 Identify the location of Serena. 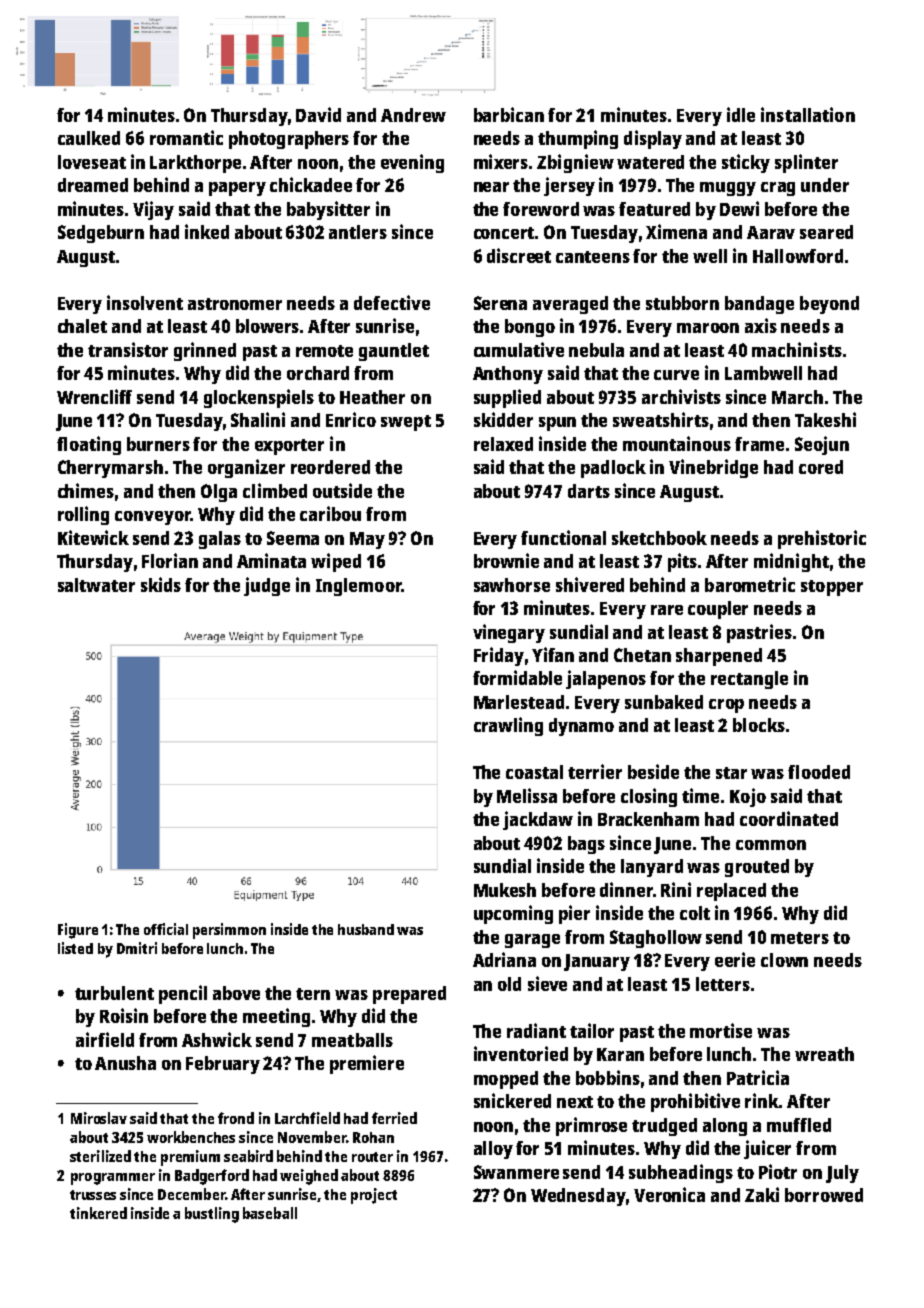
(500, 303).
